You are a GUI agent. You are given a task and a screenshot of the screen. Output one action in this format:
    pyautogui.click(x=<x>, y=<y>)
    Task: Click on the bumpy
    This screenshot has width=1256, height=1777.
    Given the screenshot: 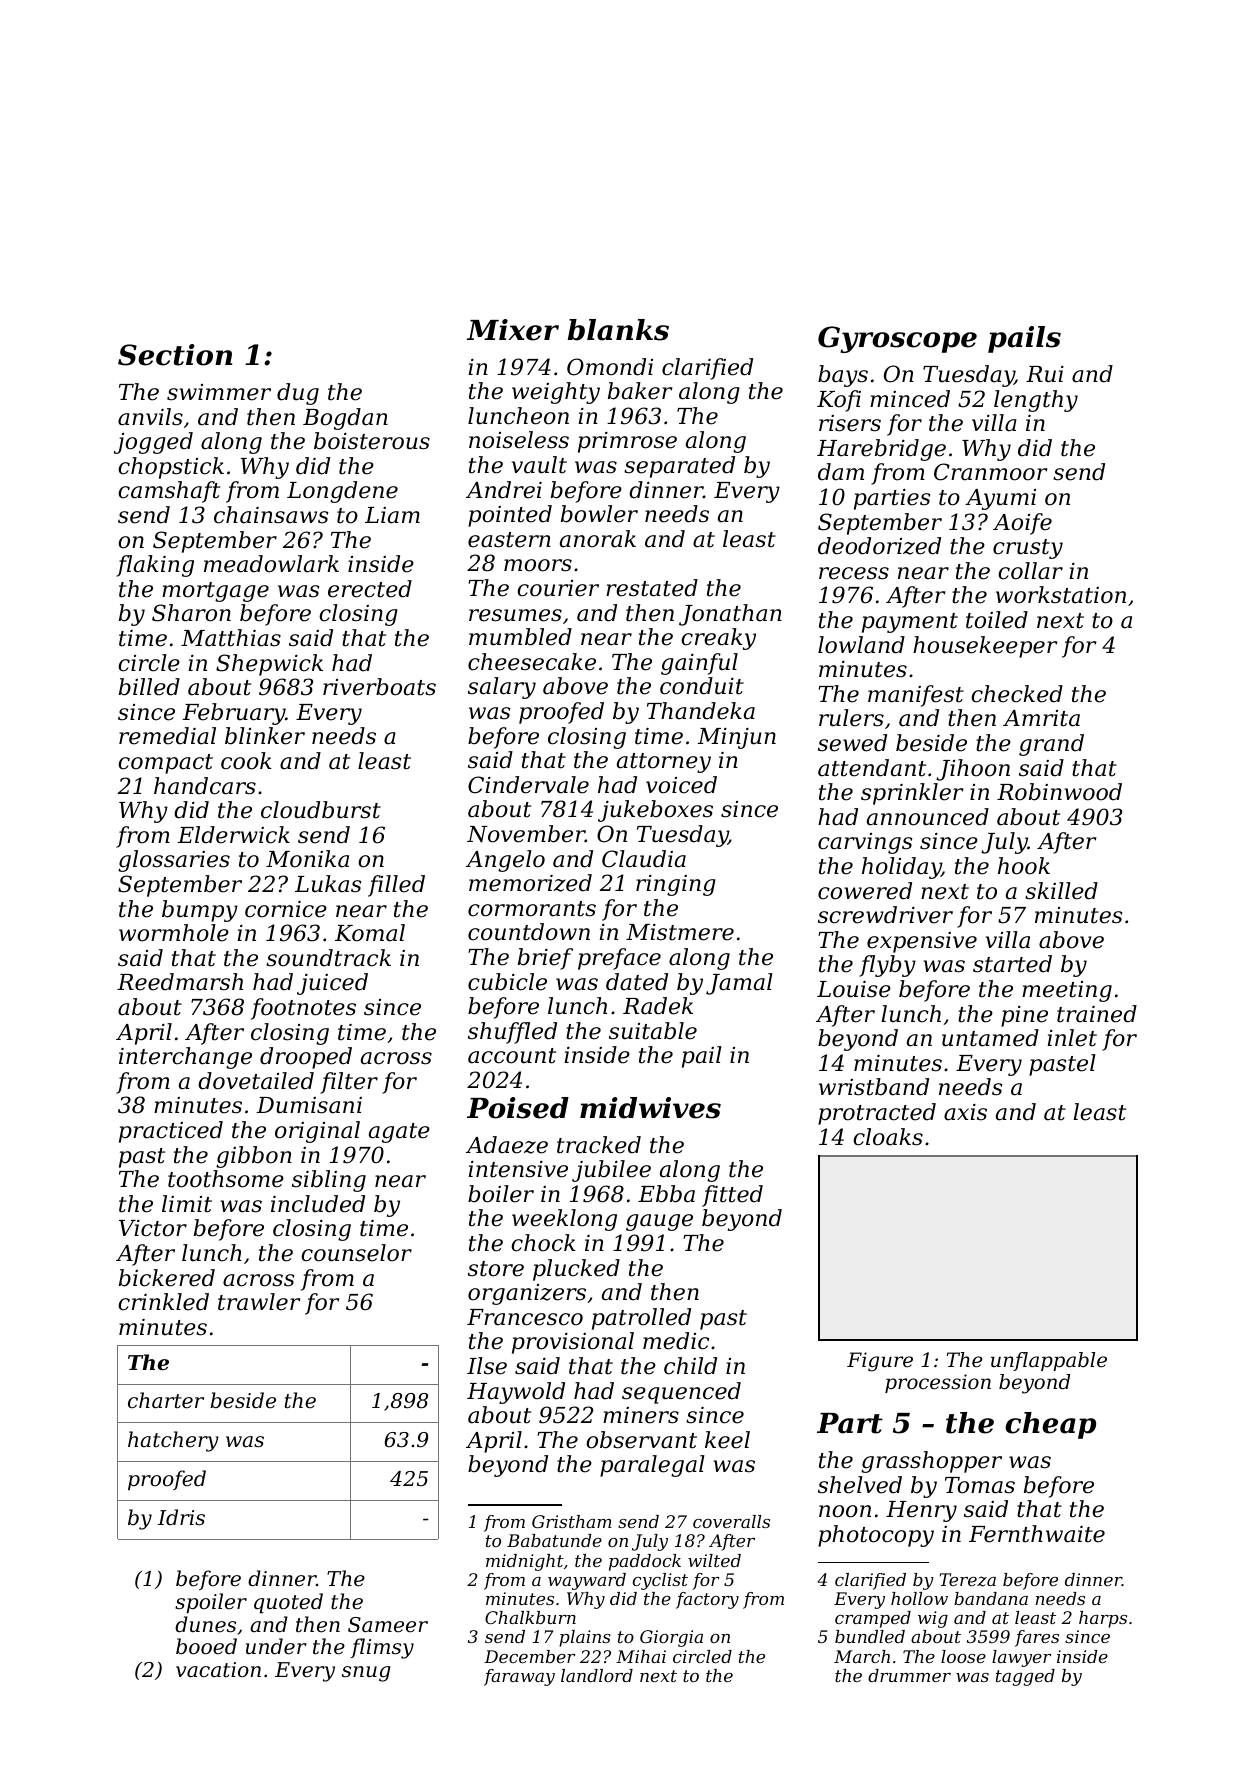 What is the action you would take?
    pyautogui.click(x=200, y=911)
